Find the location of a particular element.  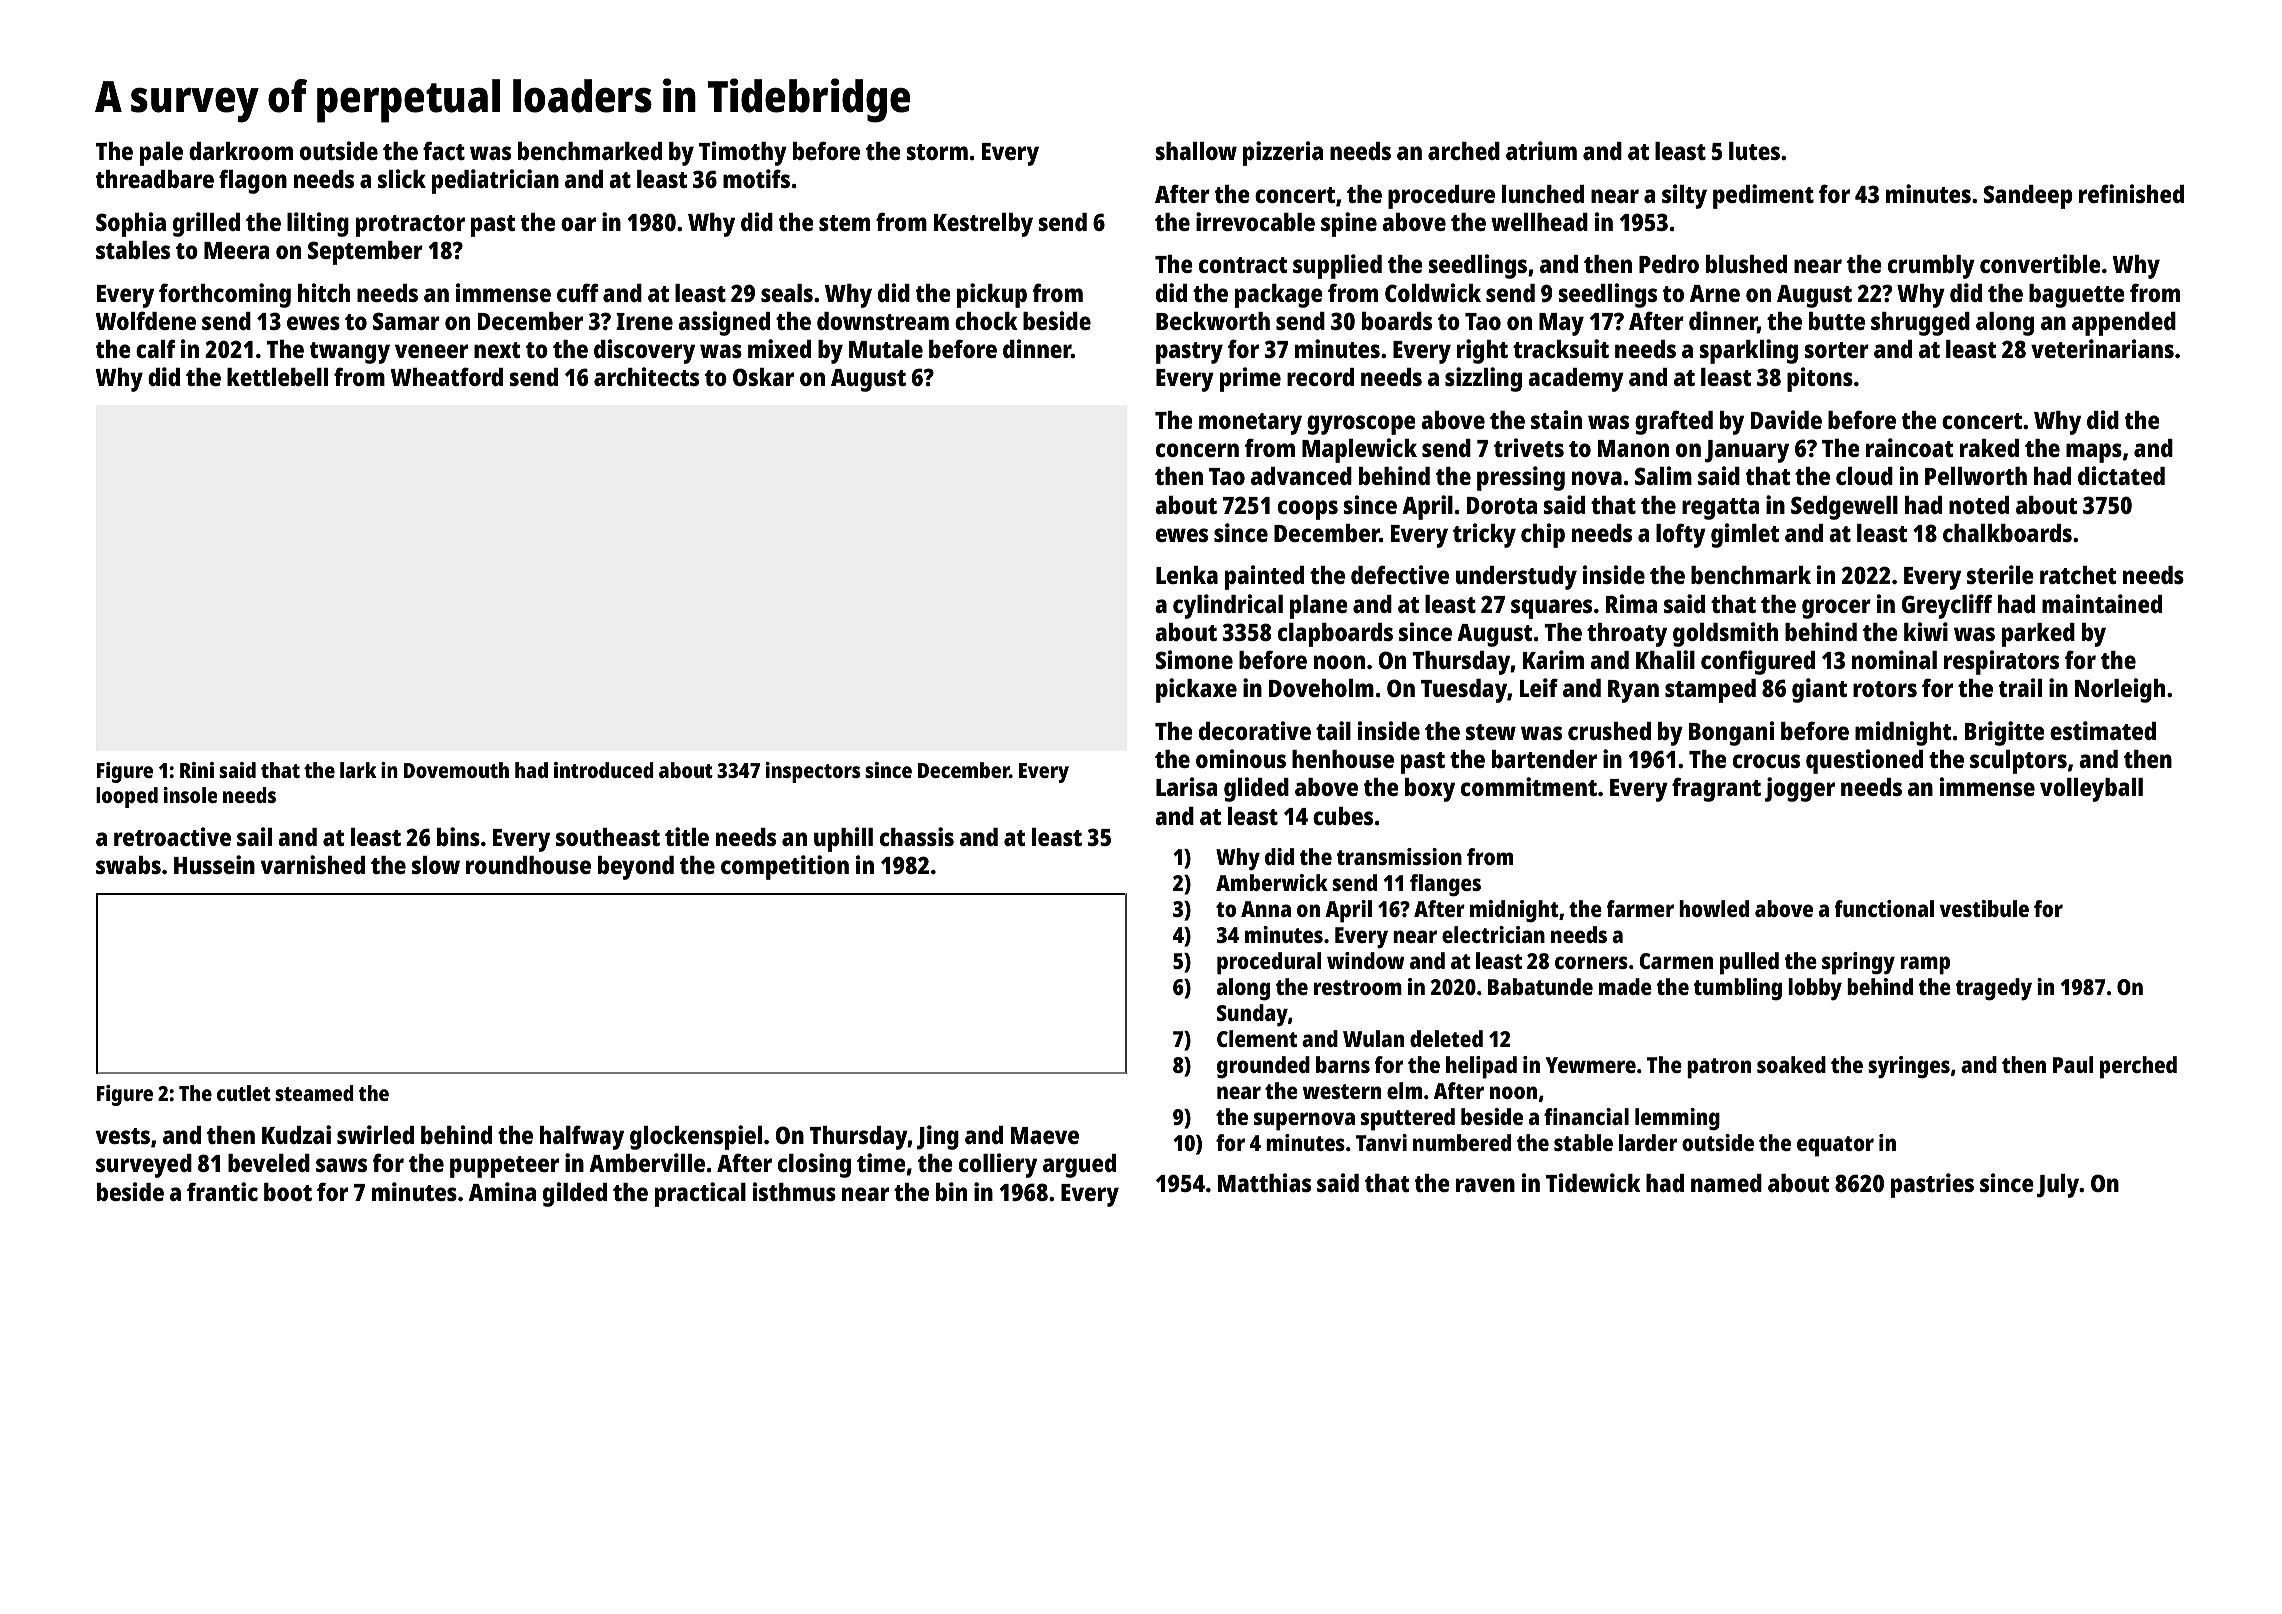

veterinarians is located at coordinates (2102, 348).
